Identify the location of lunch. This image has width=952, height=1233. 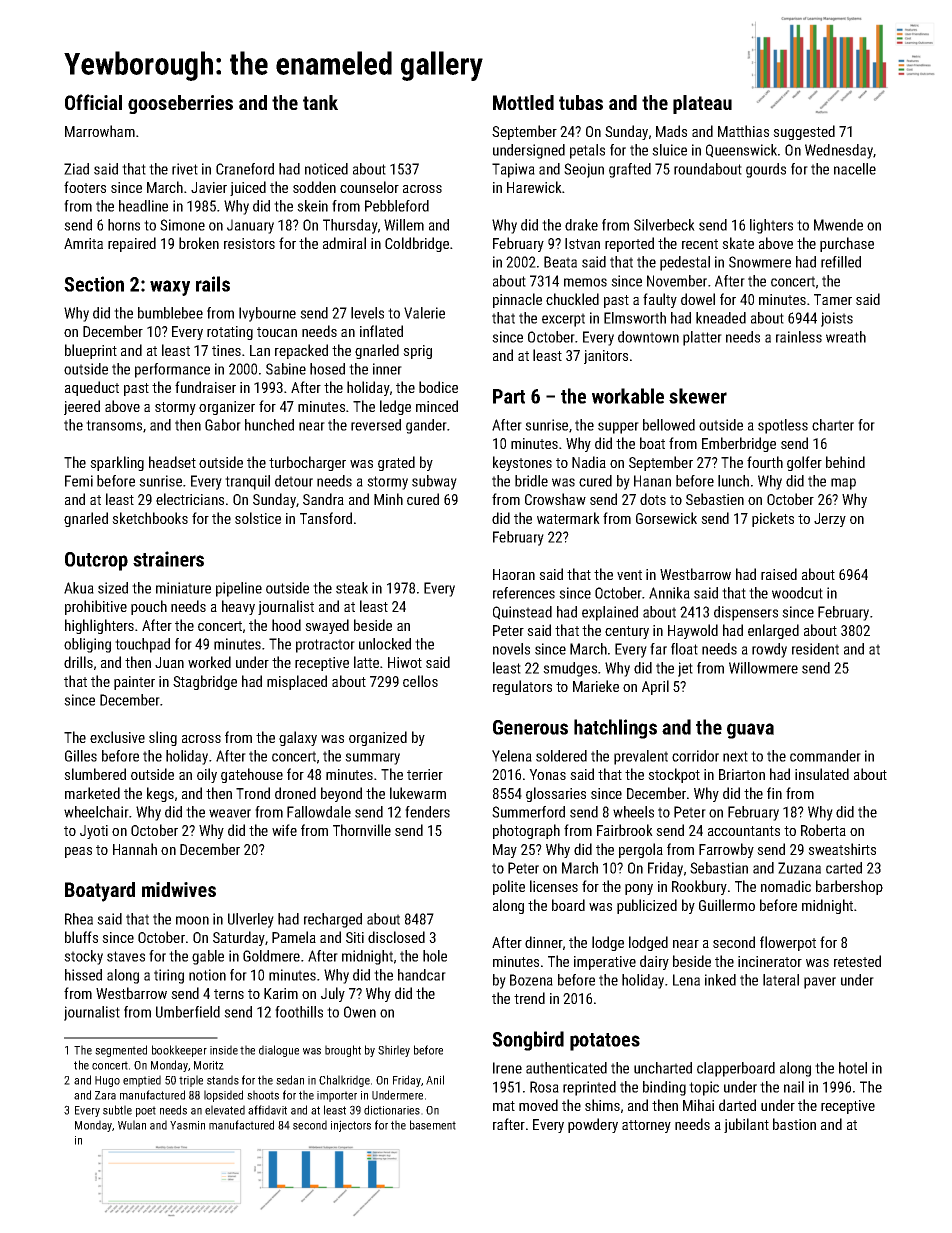
(733, 481).
